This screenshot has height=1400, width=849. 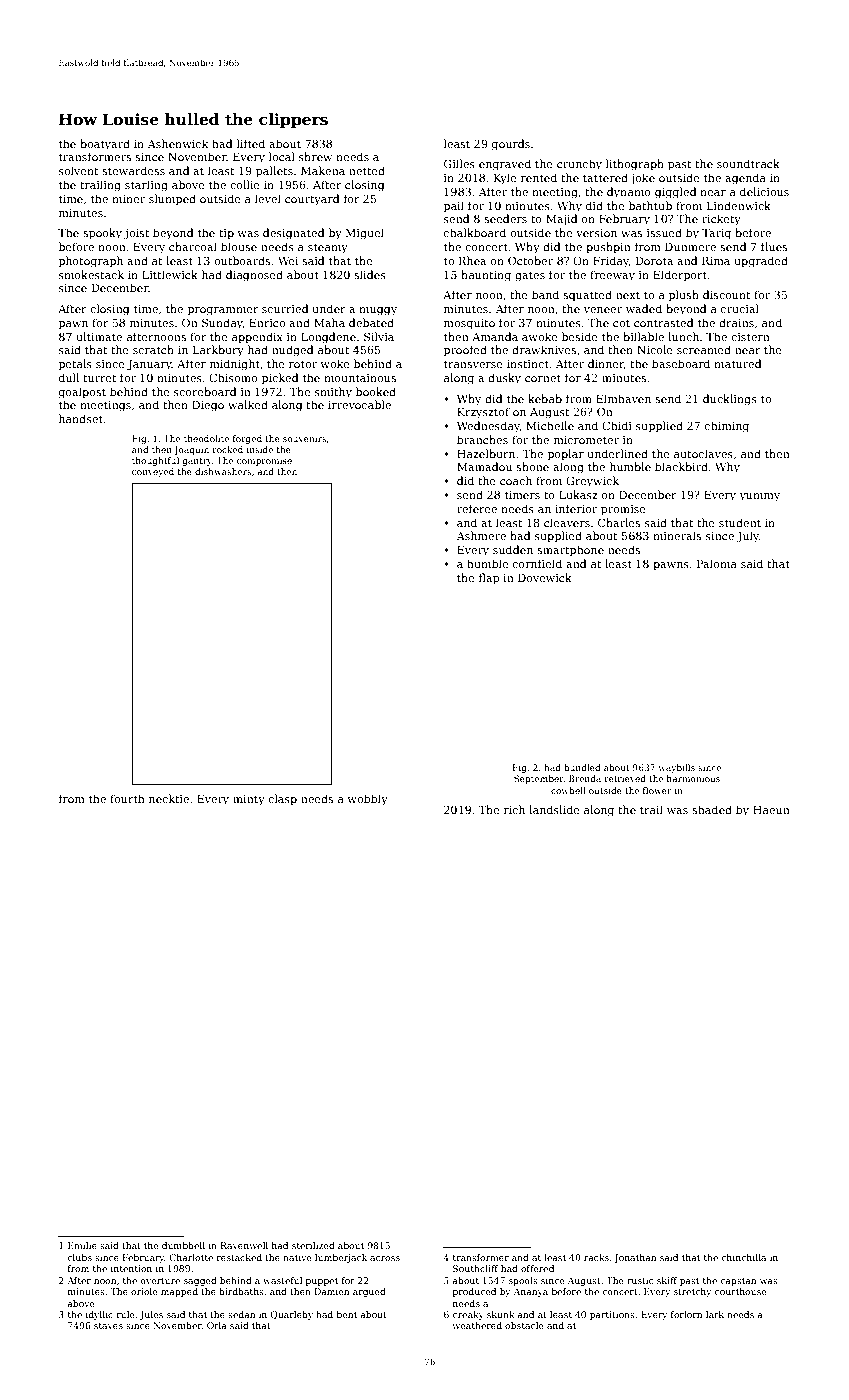 What do you see at coordinates (740, 1291) in the screenshot?
I see `courthouse` at bounding box center [740, 1291].
